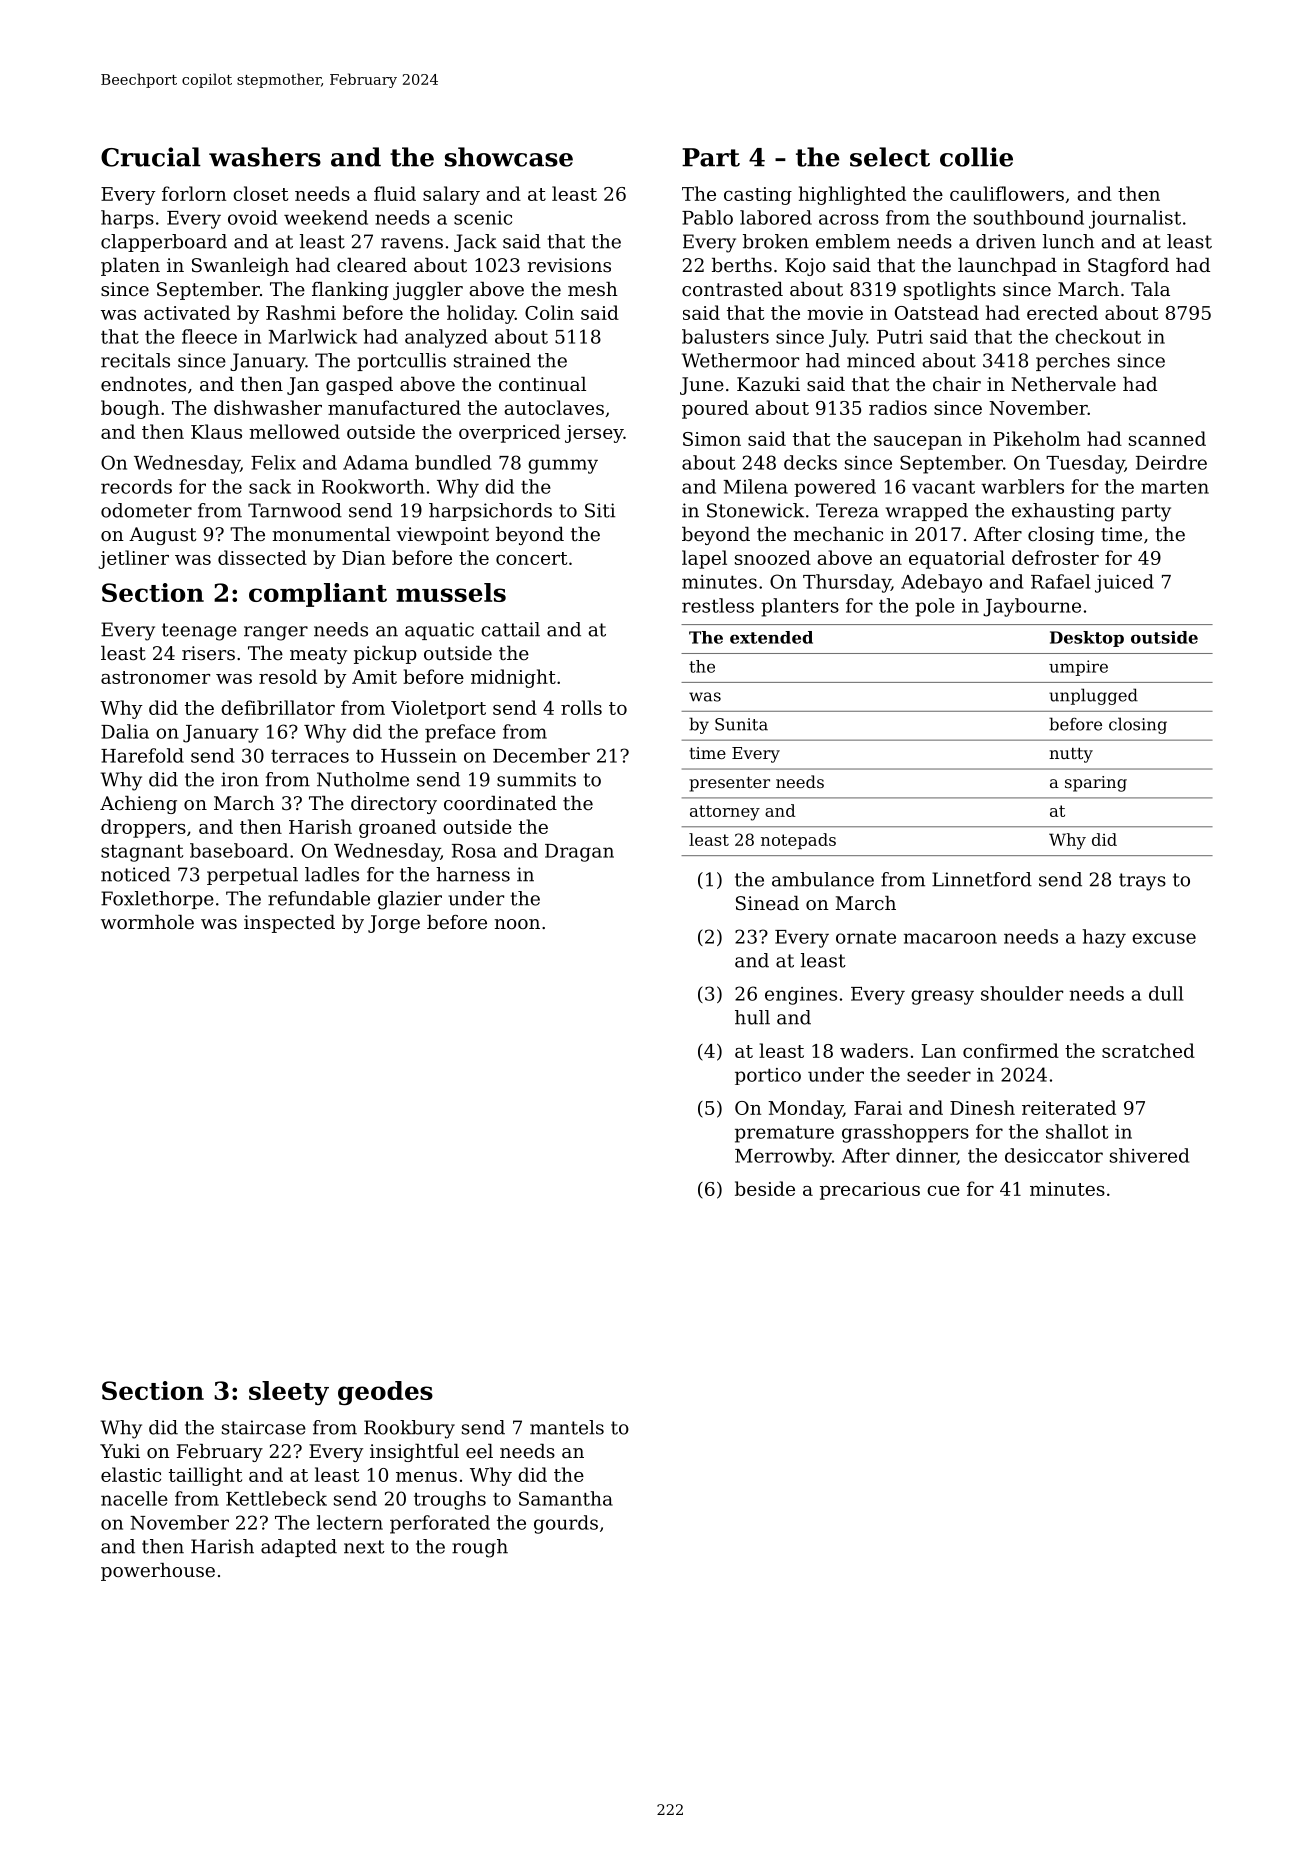 The height and width of the document is (1856, 1313). What do you see at coordinates (1164, 938) in the document?
I see `excuse` at bounding box center [1164, 938].
